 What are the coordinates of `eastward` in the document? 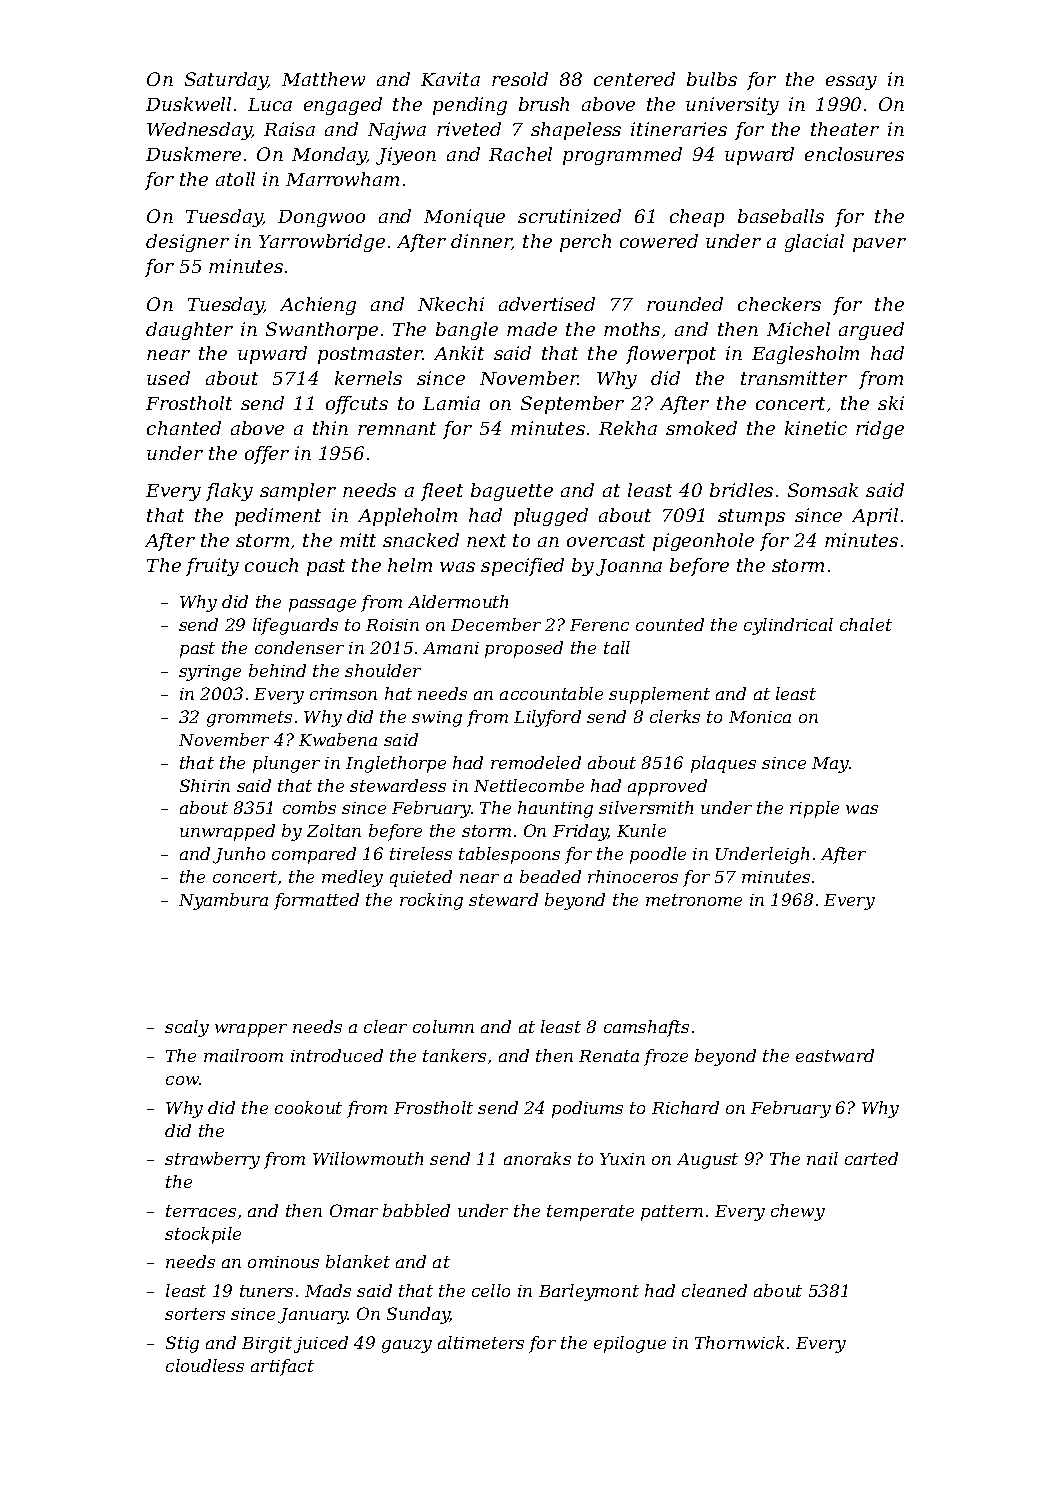 It's located at (835, 1055).
